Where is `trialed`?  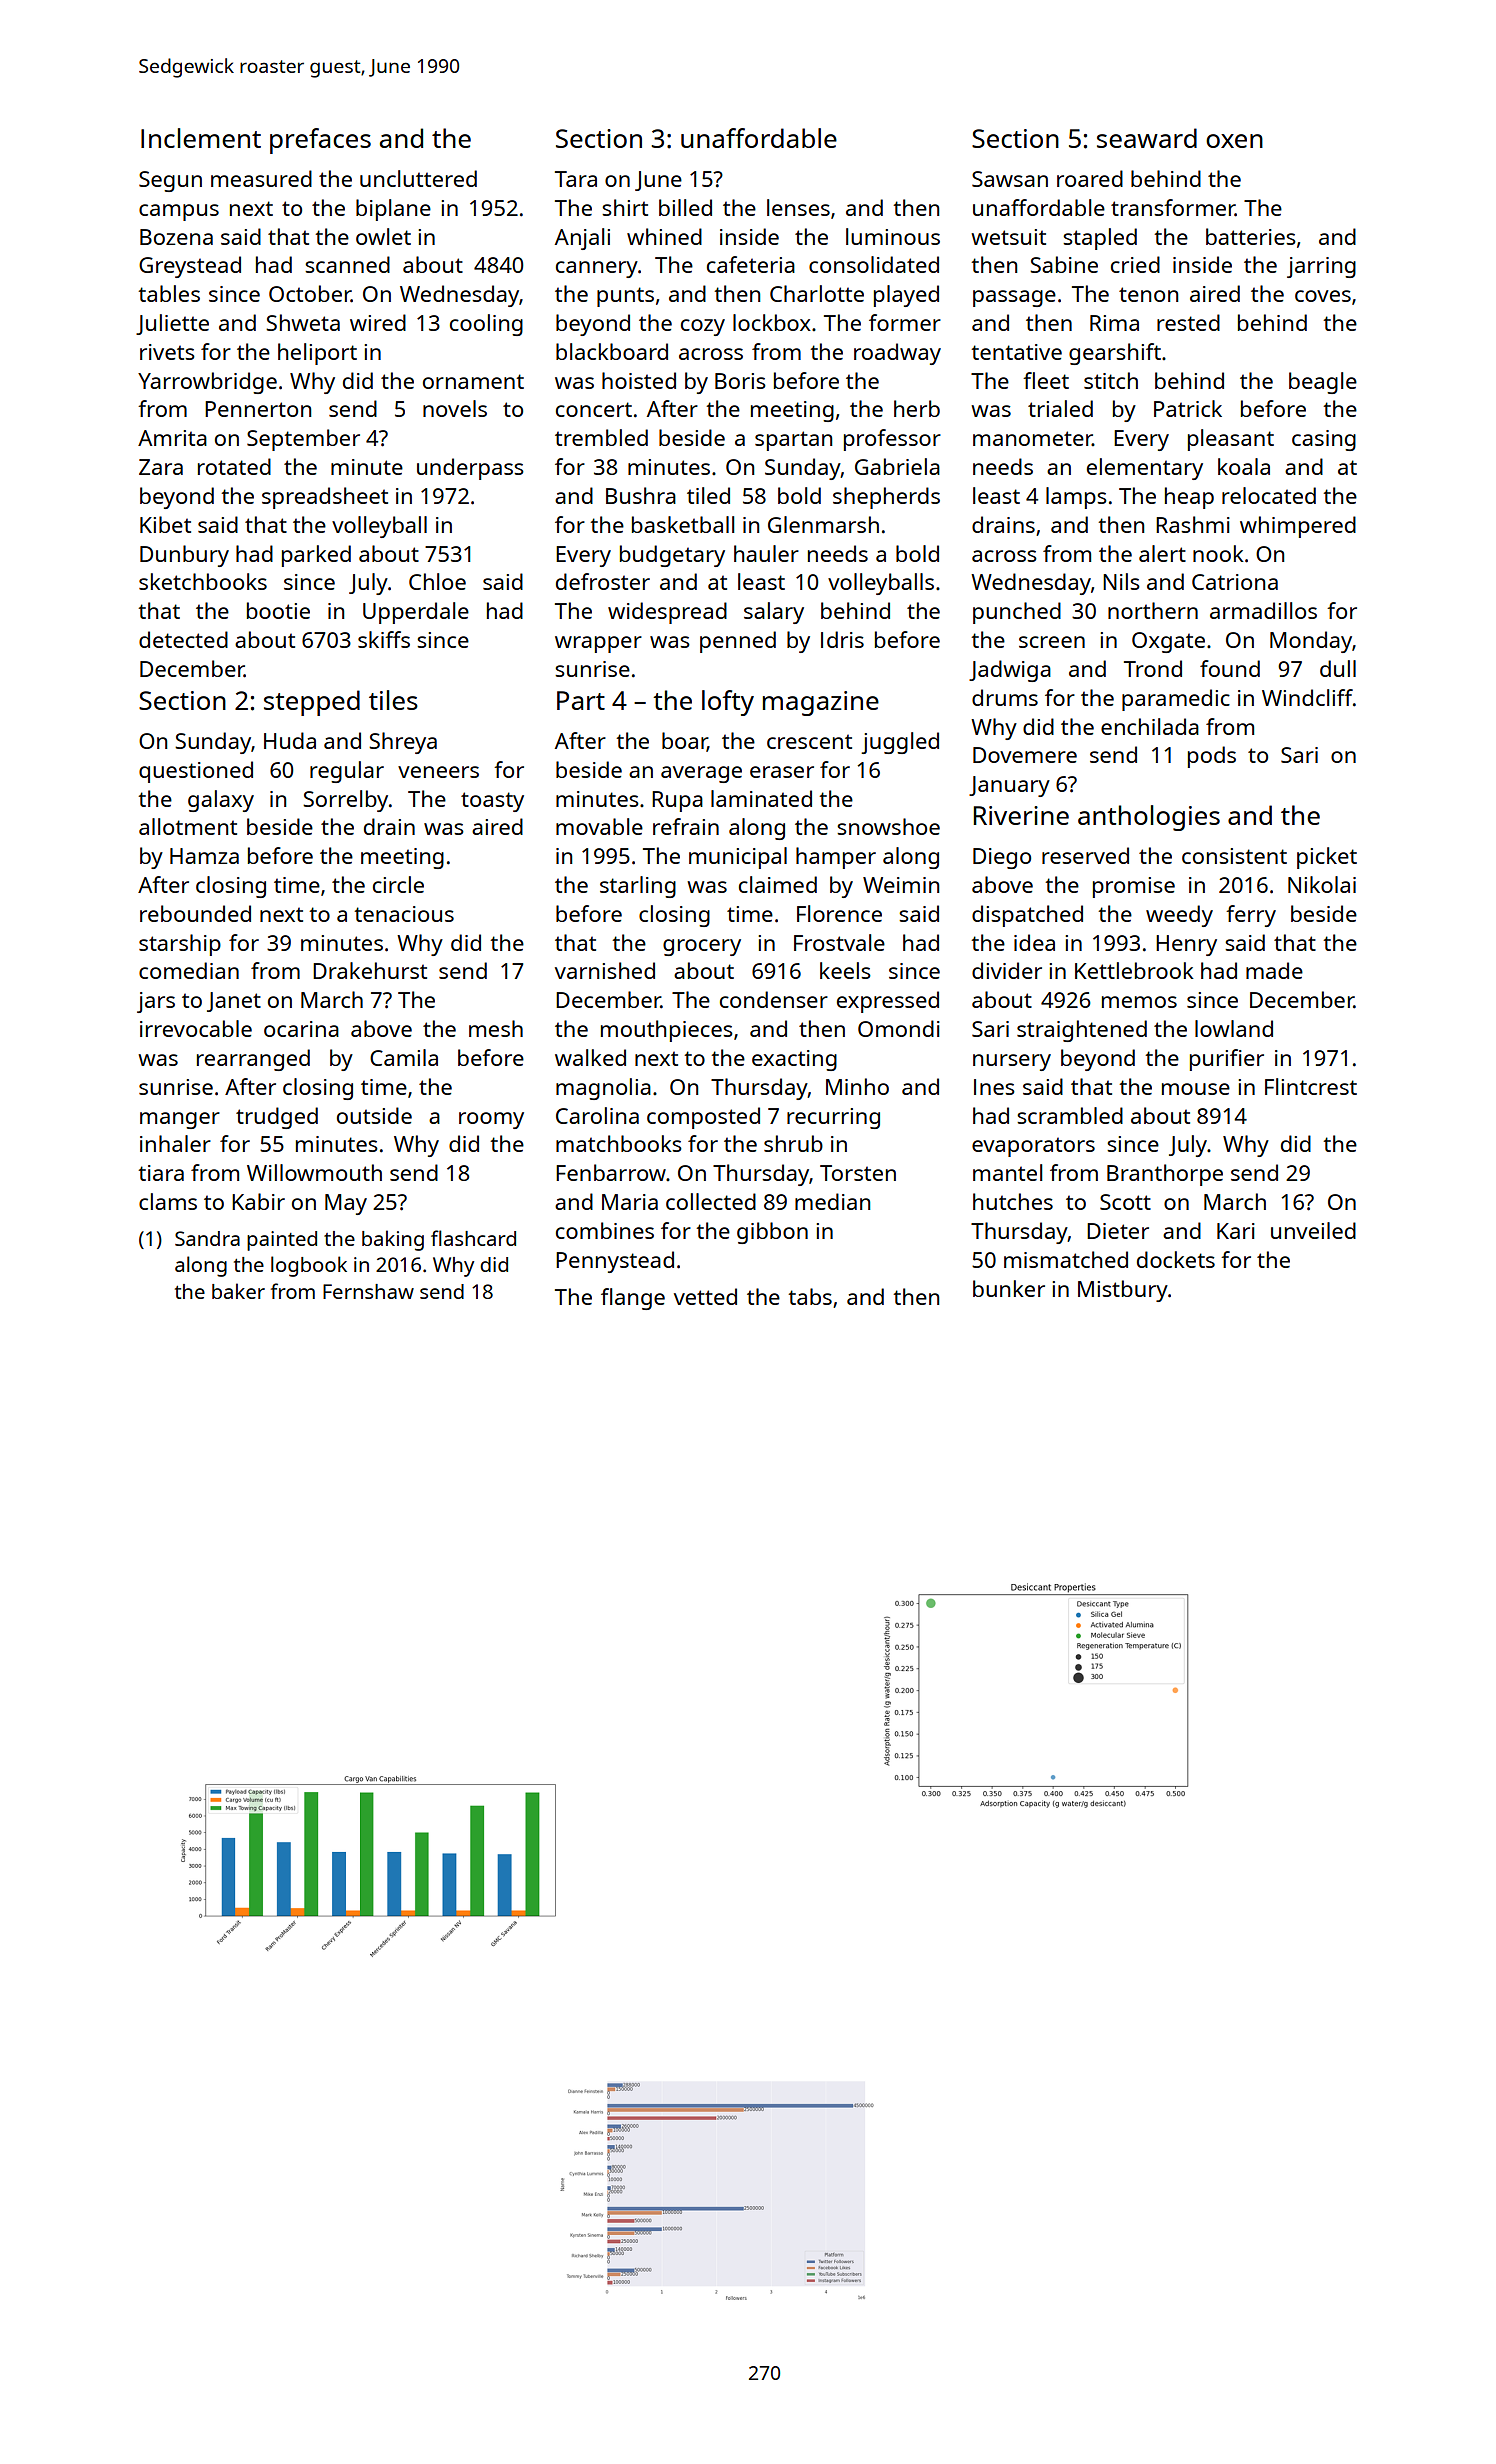 trialed is located at coordinates (1060, 408).
